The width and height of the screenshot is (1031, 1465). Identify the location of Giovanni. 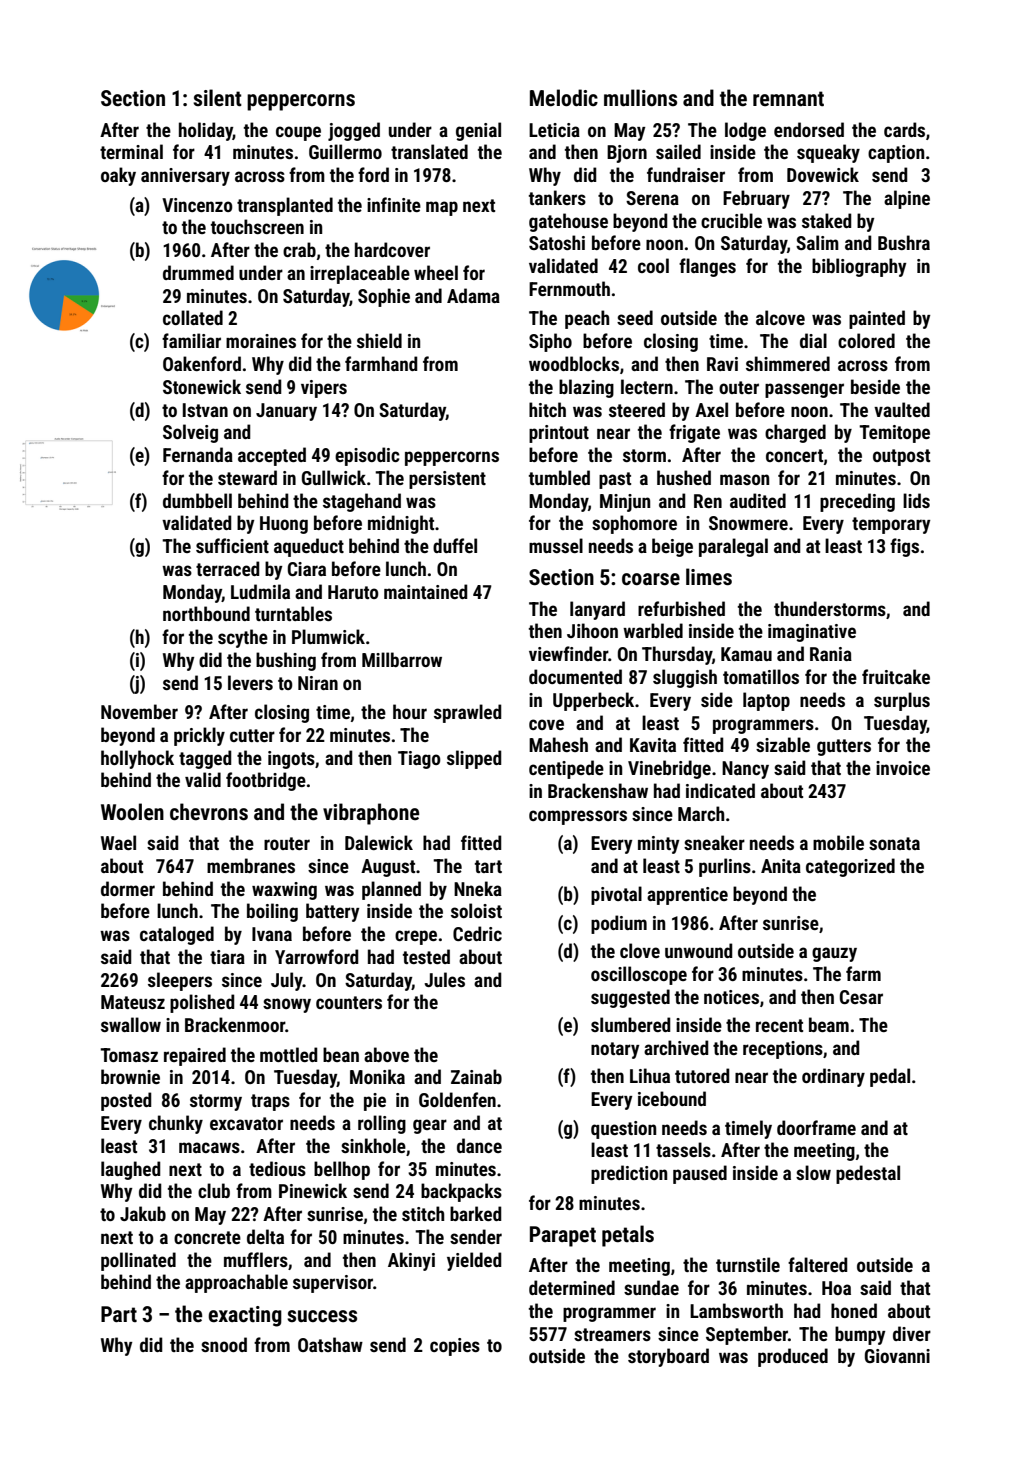
(897, 1356).
